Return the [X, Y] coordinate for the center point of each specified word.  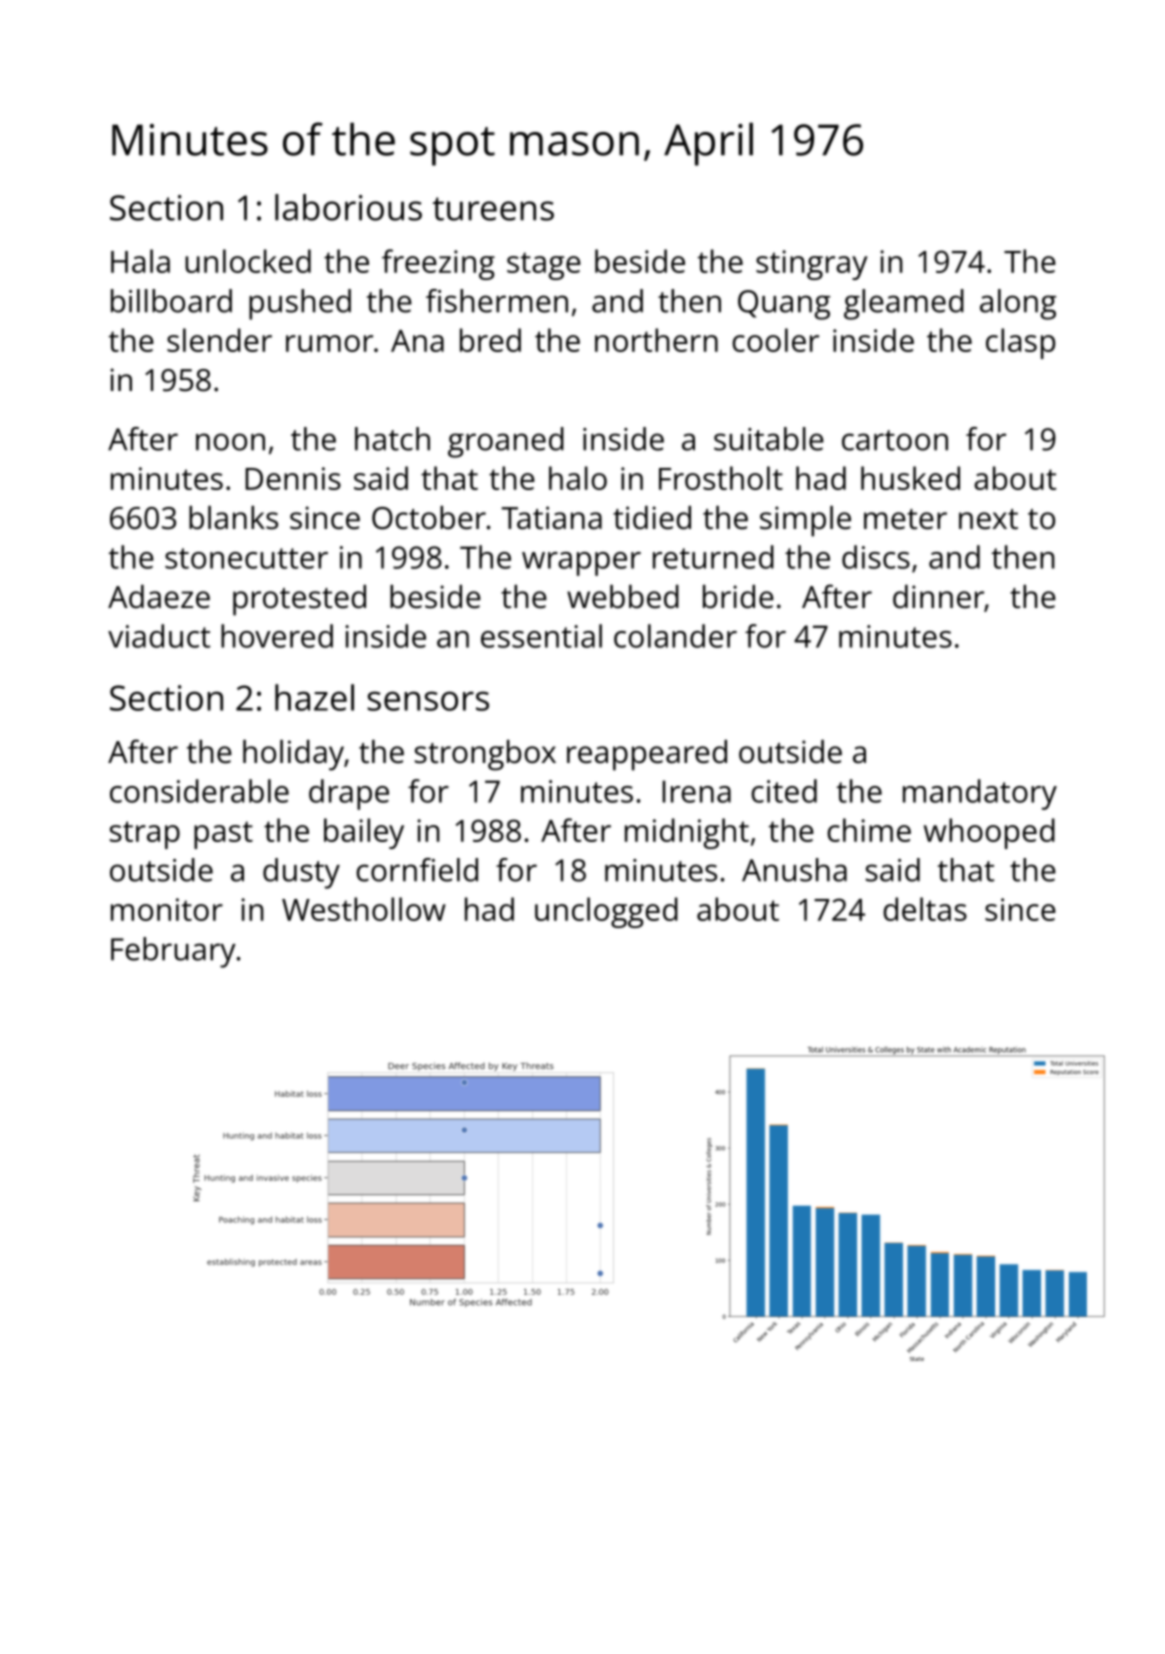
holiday [293, 755]
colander [675, 636]
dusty [301, 873]
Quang [784, 305]
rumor [329, 343]
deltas [925, 909]
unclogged [606, 912]
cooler [775, 340]
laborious [348, 207]
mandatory [980, 794]
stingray [812, 265]
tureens [493, 209]
